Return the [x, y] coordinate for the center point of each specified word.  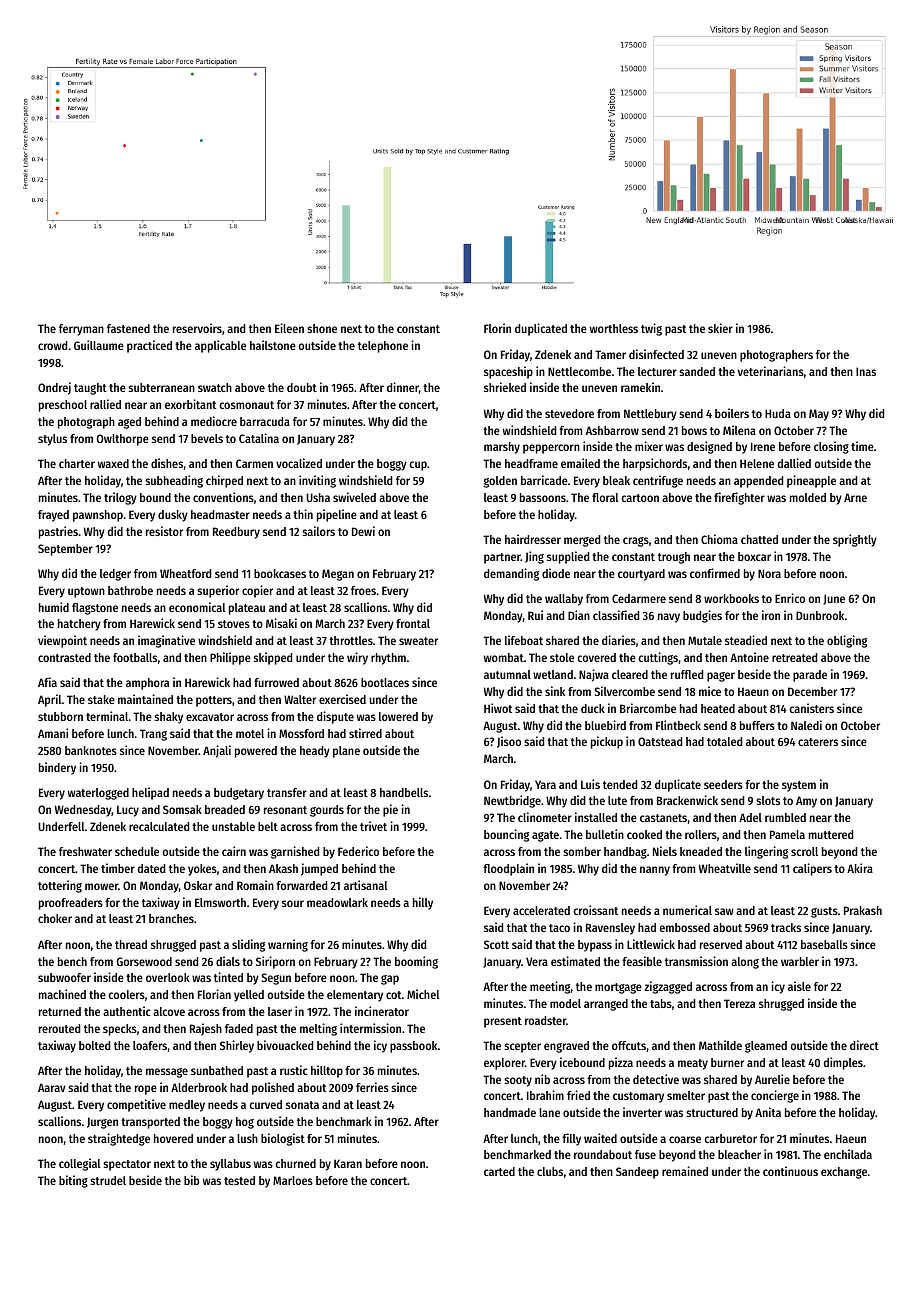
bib [191, 1180]
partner [502, 558]
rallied [105, 404]
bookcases [280, 573]
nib [542, 1079]
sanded [697, 371]
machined [62, 994]
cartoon [640, 498]
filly [571, 1139]
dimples [843, 1063]
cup [418, 466]
